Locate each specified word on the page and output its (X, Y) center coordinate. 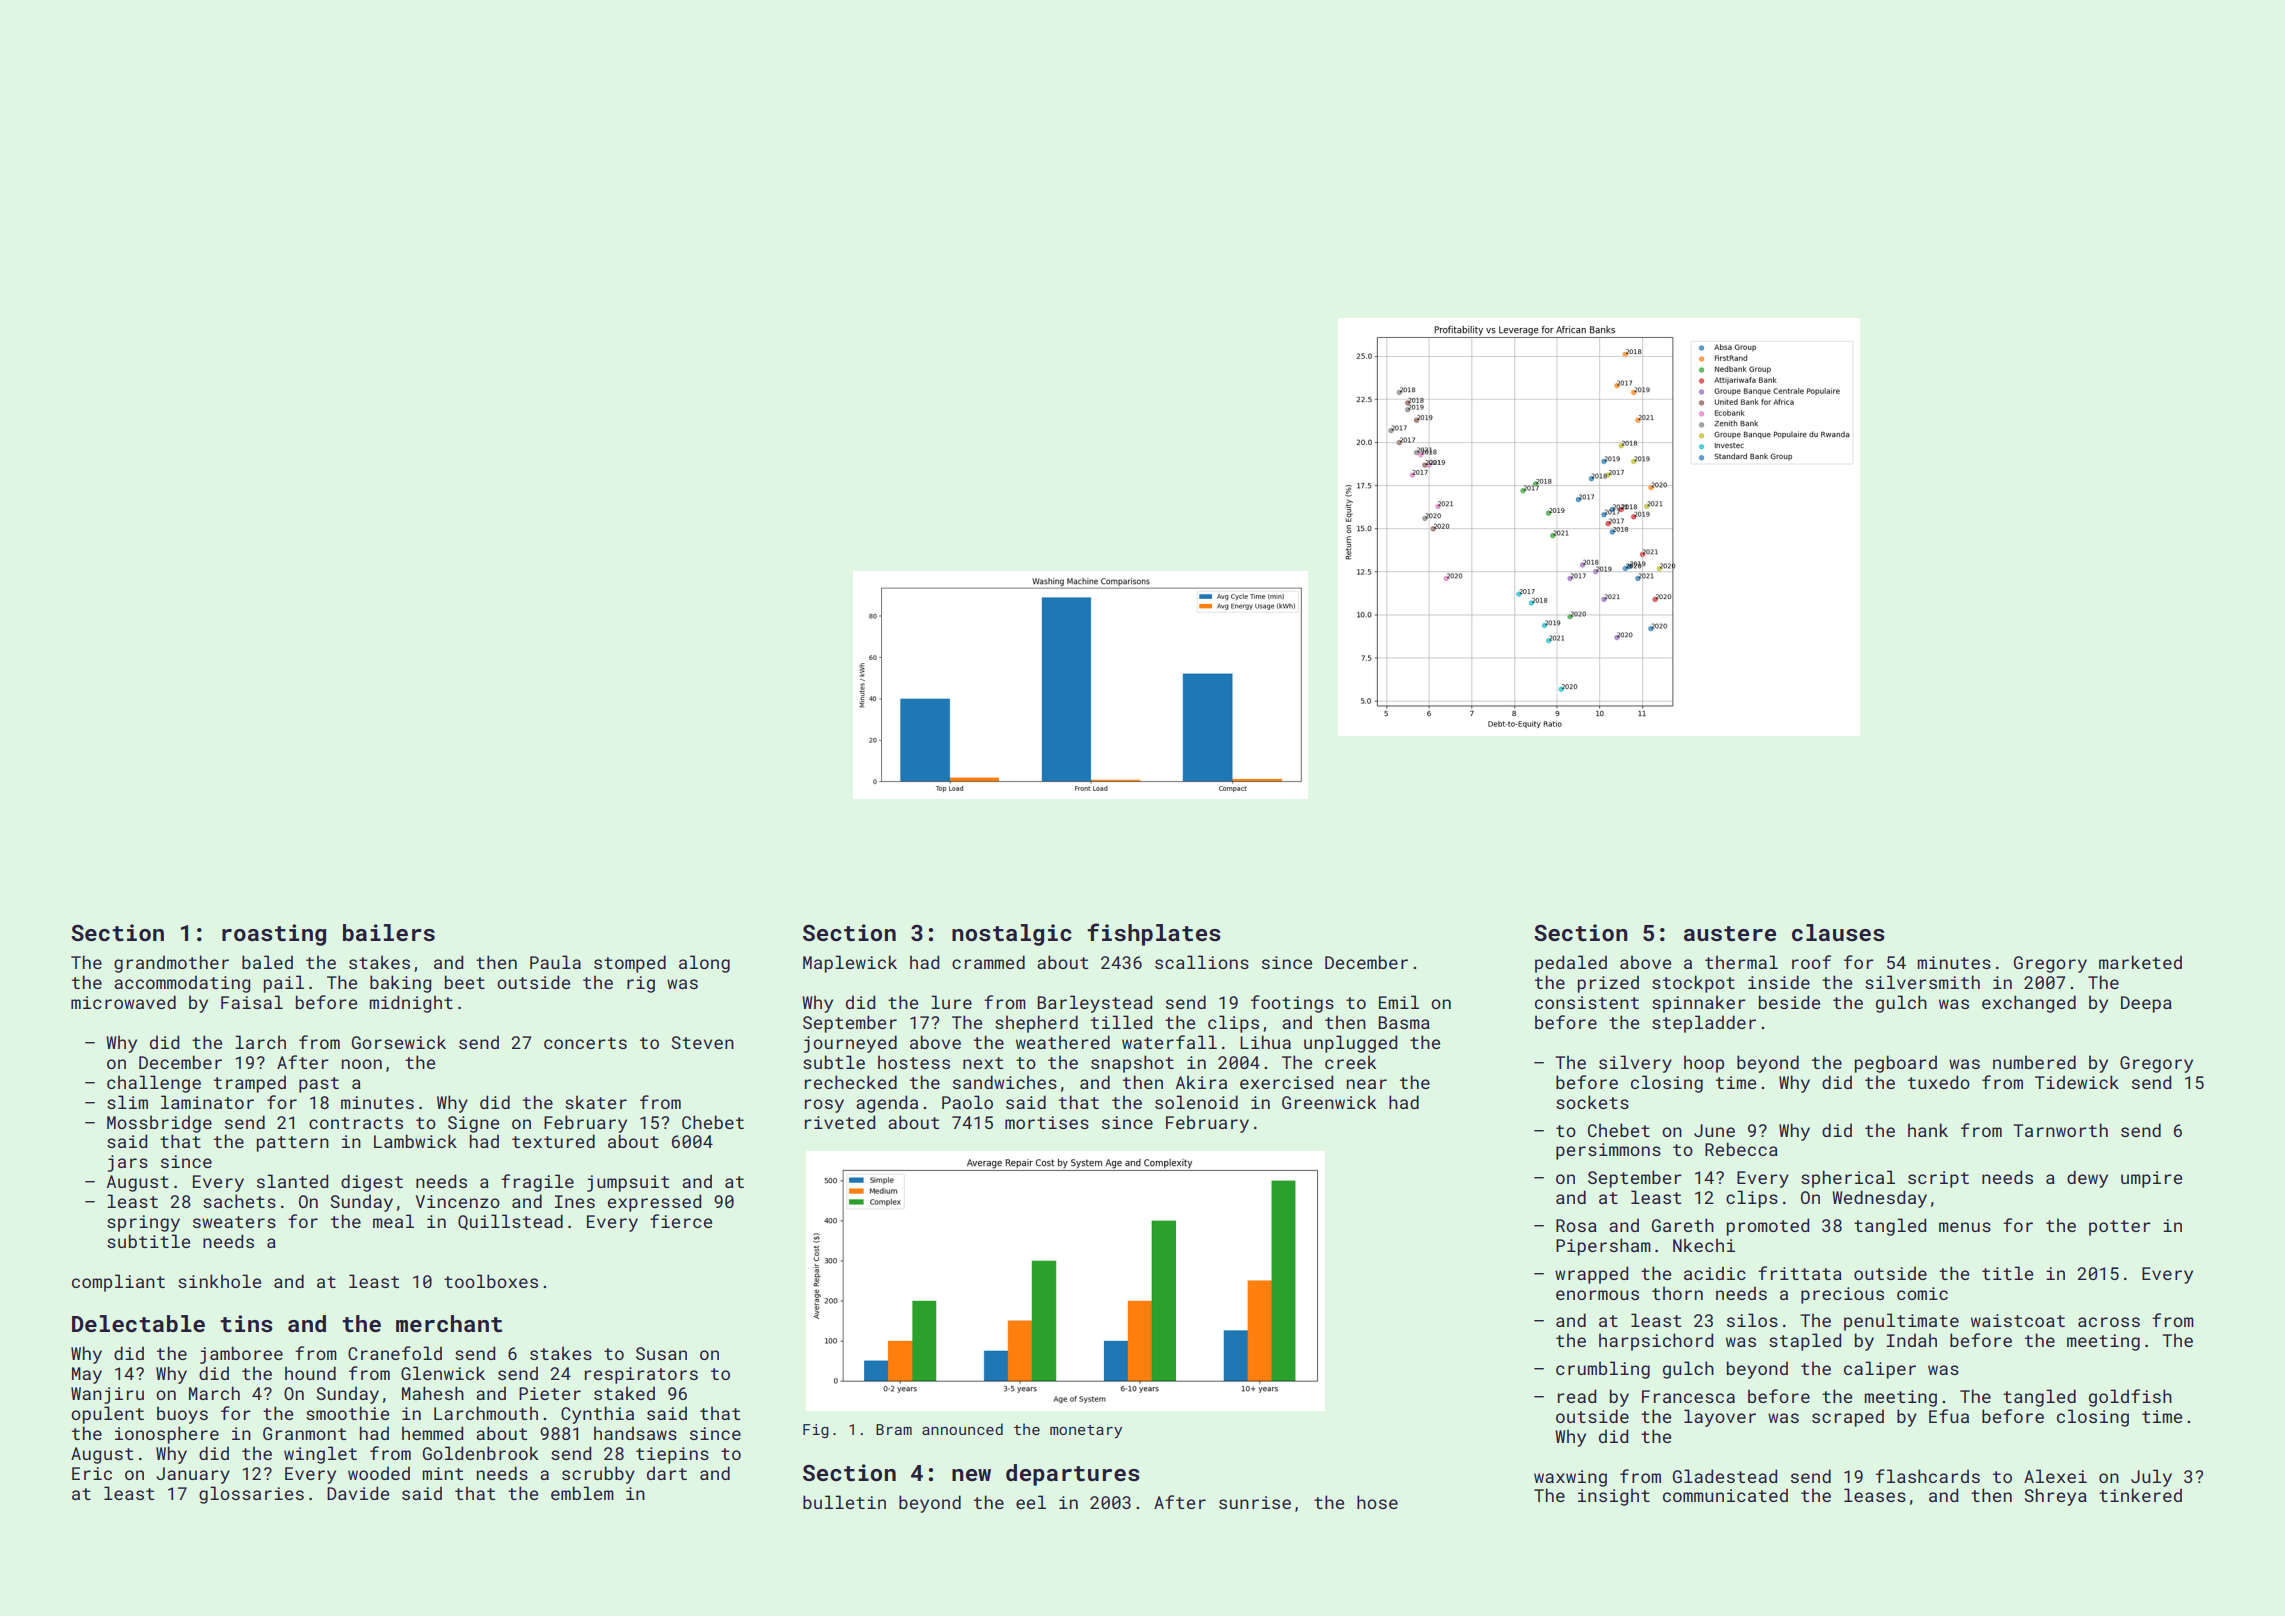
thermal (1741, 962)
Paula (555, 962)
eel (1031, 1502)
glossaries (251, 1495)
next (983, 1063)
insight (1614, 1497)
